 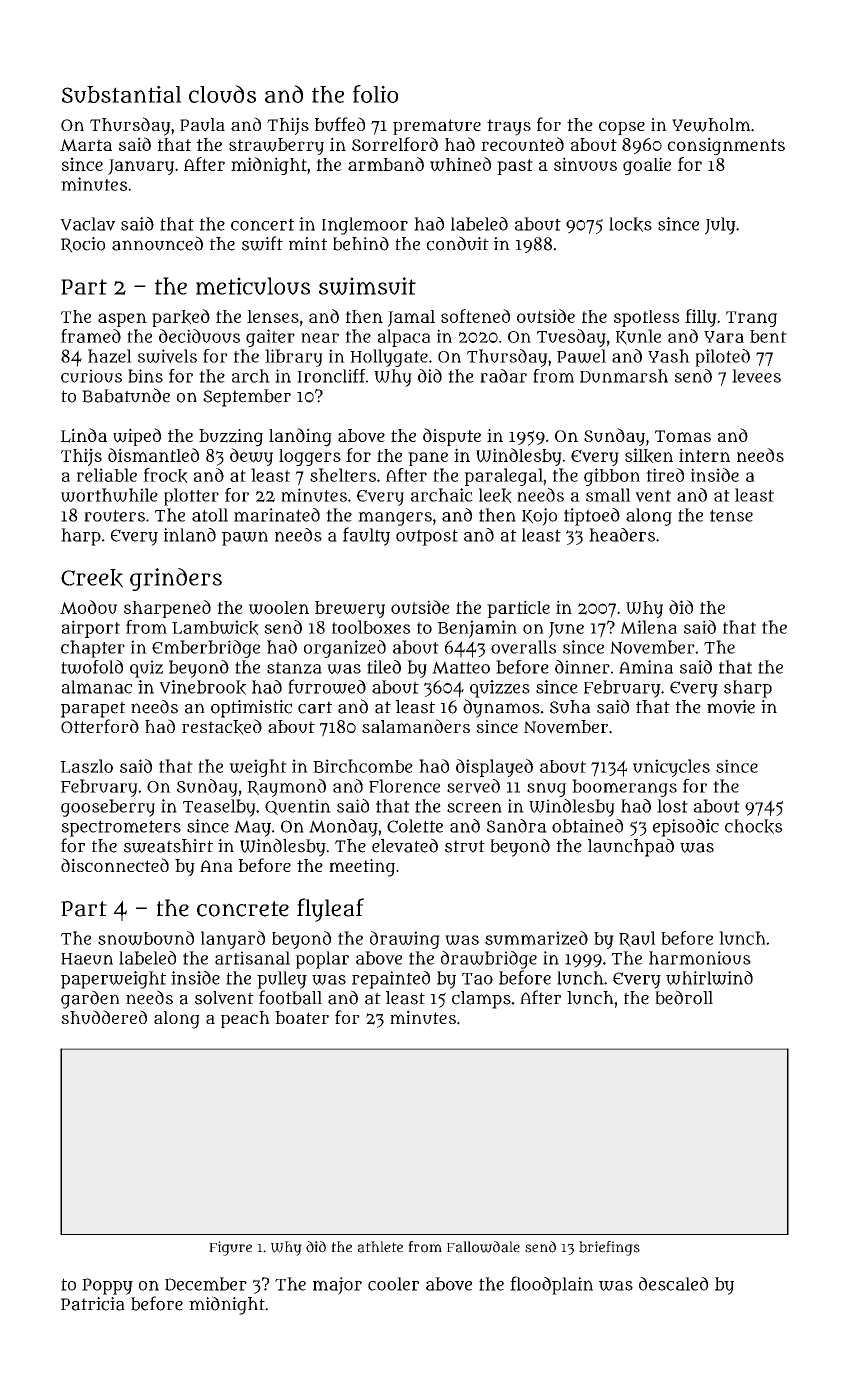 What do you see at coordinates (363, 766) in the page?
I see `Birchcombe` at bounding box center [363, 766].
